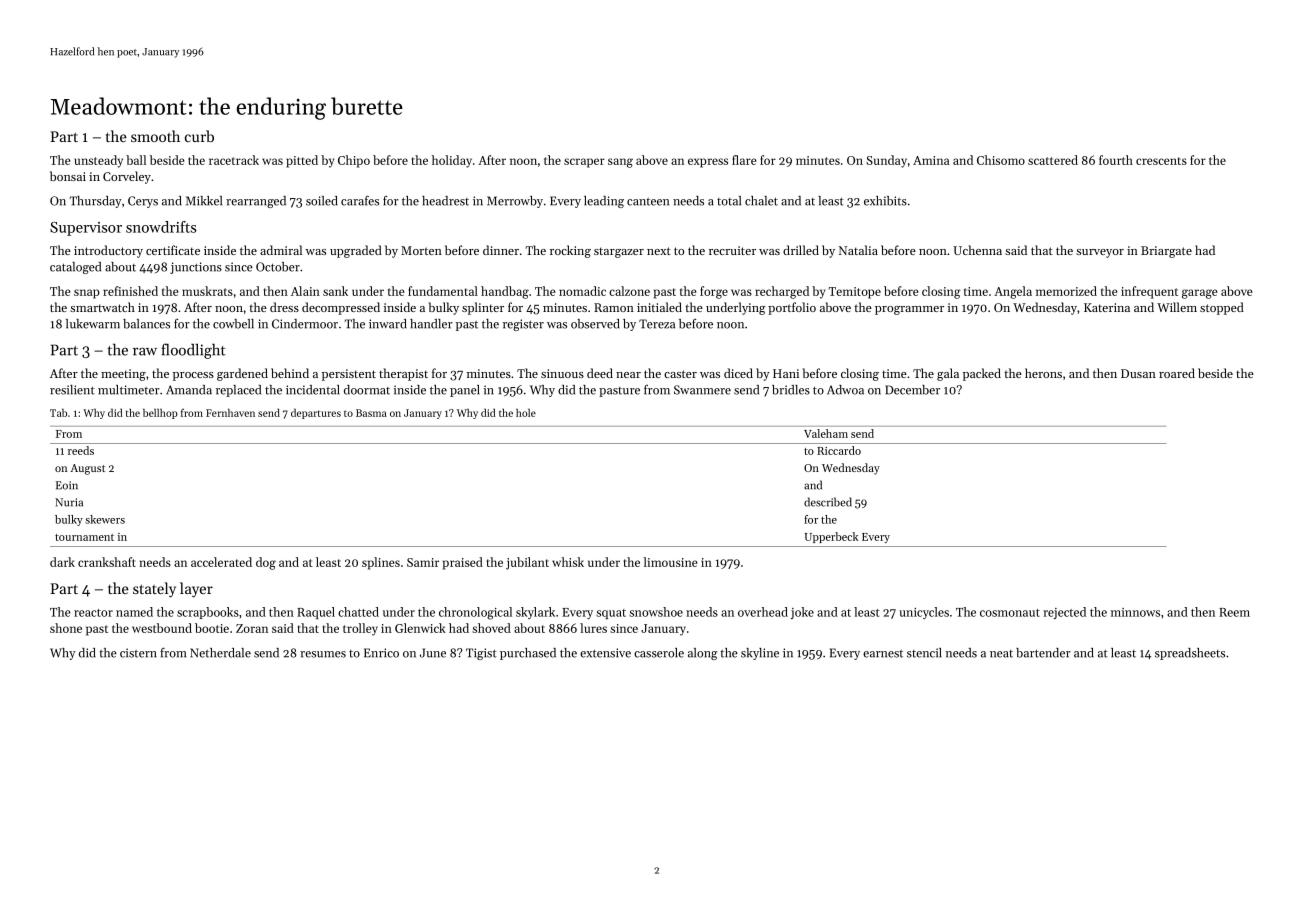  What do you see at coordinates (619, 252) in the page?
I see `stargazer` at bounding box center [619, 252].
